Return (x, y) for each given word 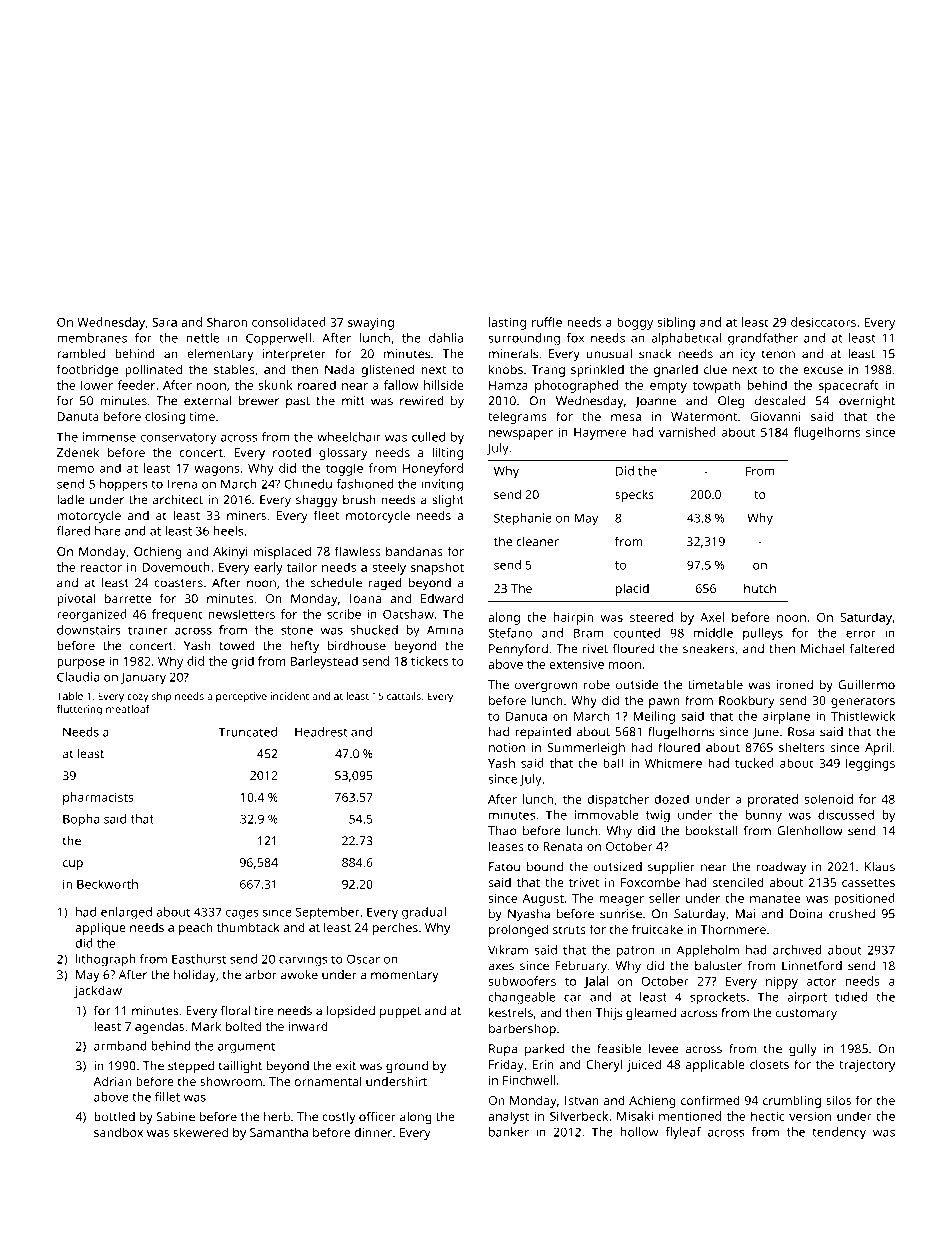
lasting (507, 323)
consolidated (289, 322)
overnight (867, 402)
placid (632, 589)
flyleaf (683, 1133)
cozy (138, 698)
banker (509, 1132)
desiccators (823, 322)
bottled (115, 1117)
